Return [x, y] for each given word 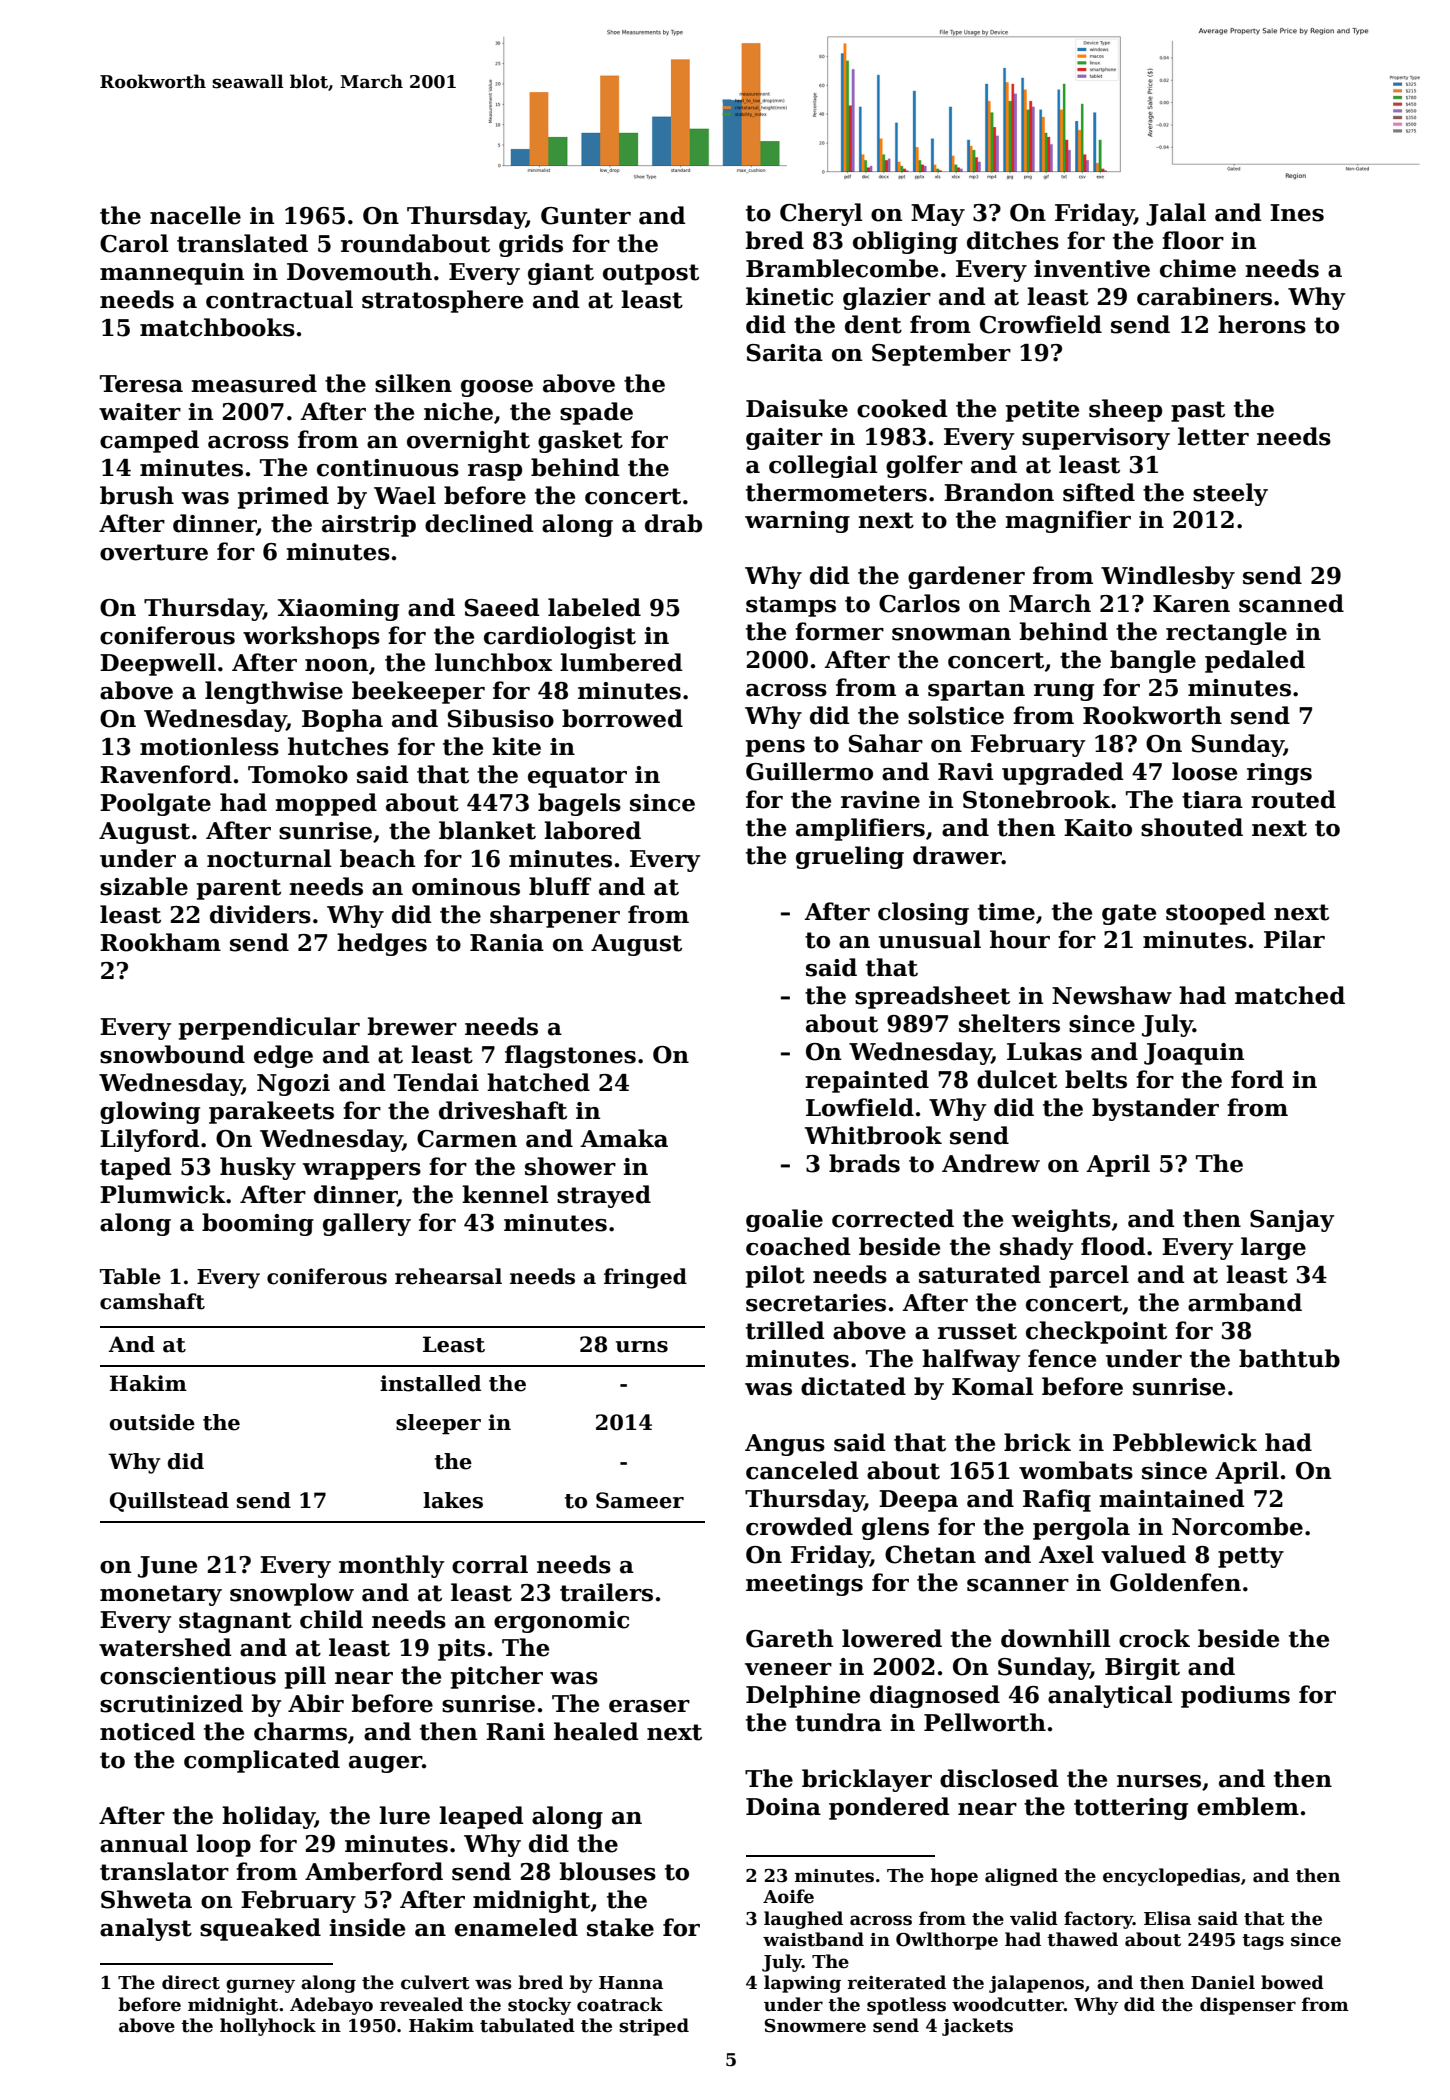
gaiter [784, 439]
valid [1034, 1918]
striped [654, 2027]
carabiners [1204, 296]
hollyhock [268, 2027]
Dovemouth [359, 271]
